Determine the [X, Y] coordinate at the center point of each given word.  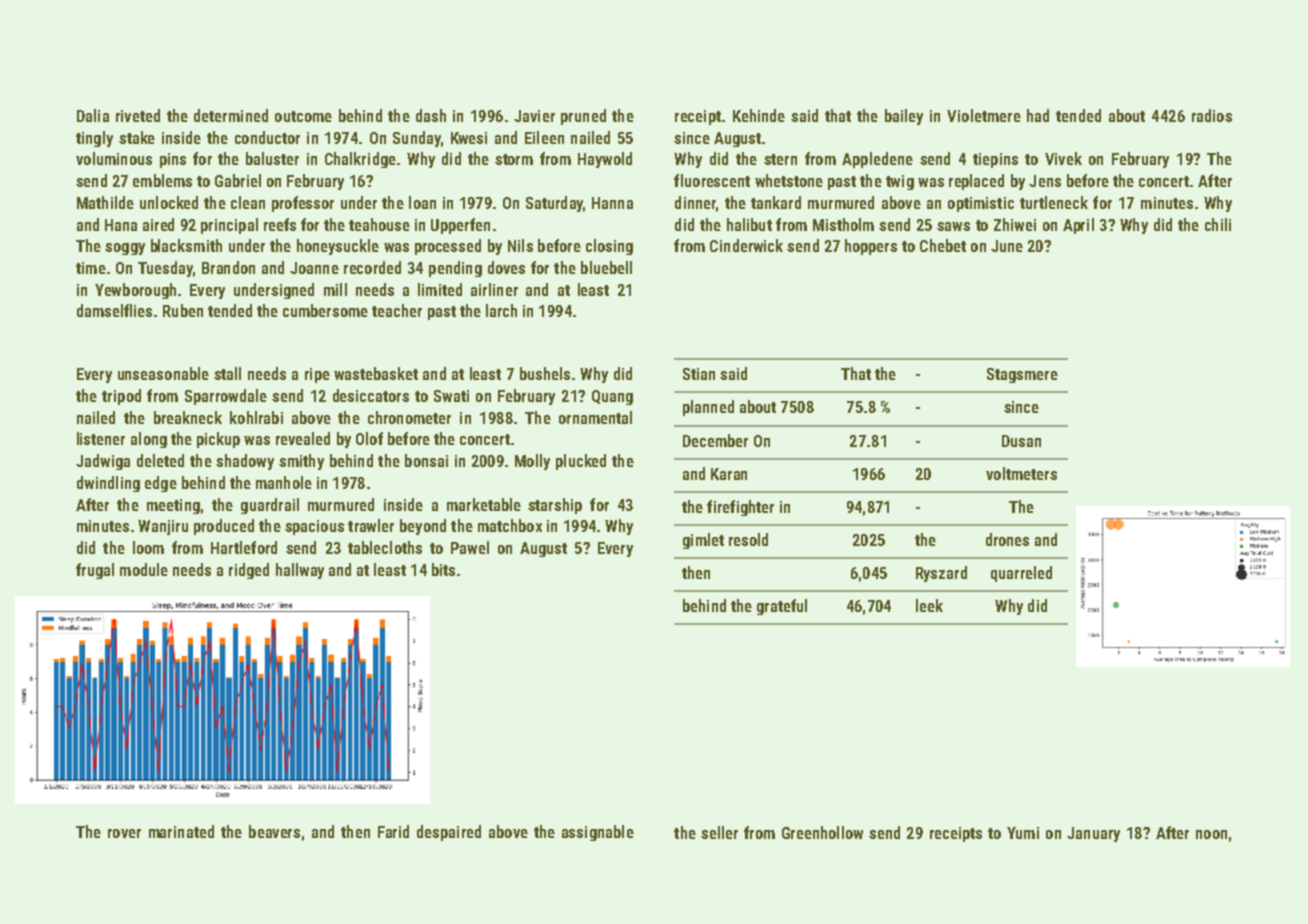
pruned [583, 117]
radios [1212, 115]
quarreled [1021, 574]
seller [719, 832]
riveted [138, 115]
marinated [181, 831]
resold [748, 539]
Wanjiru [163, 527]
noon [1211, 834]
